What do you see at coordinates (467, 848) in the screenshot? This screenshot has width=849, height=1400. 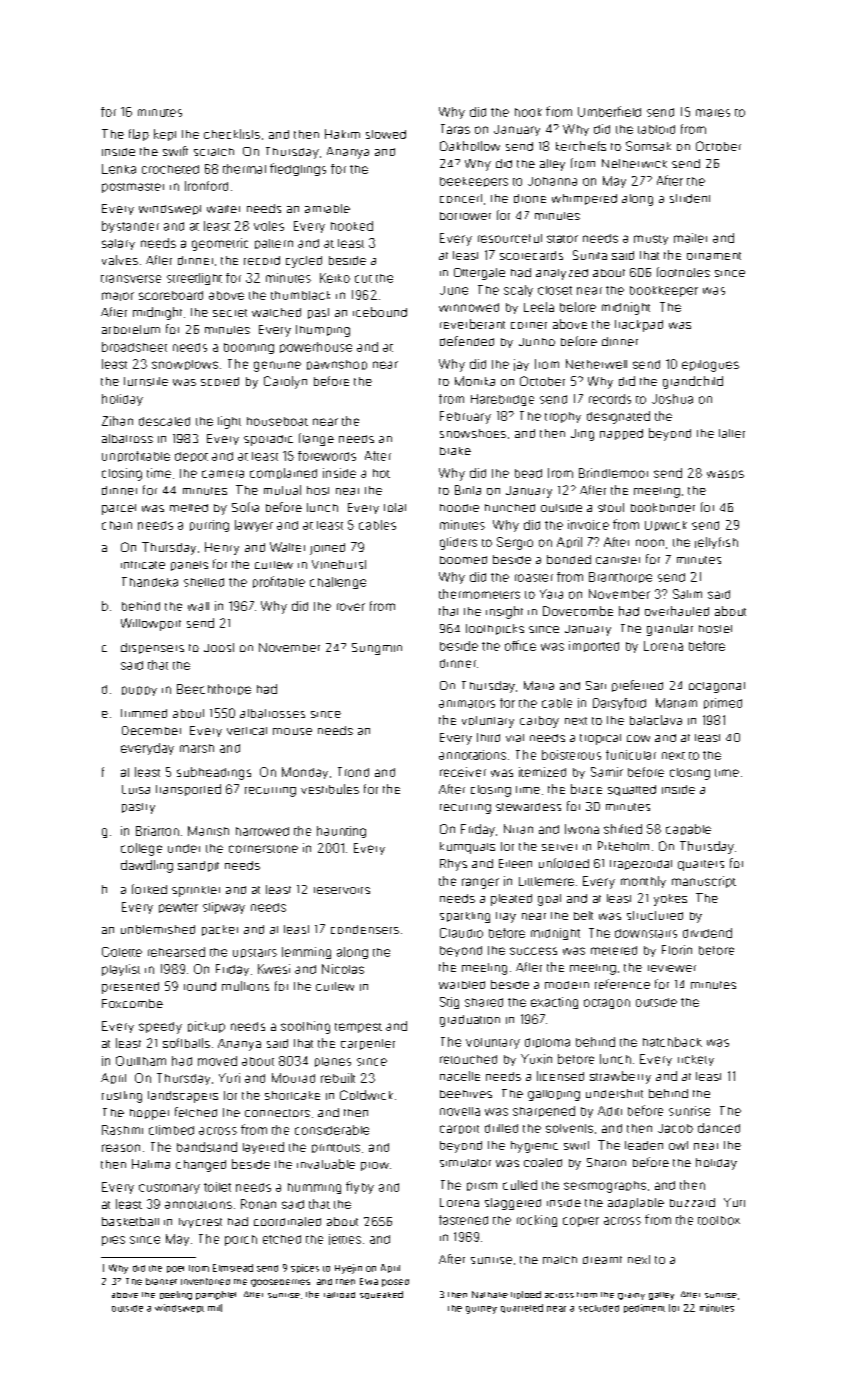 I see `kumquats` at bounding box center [467, 848].
